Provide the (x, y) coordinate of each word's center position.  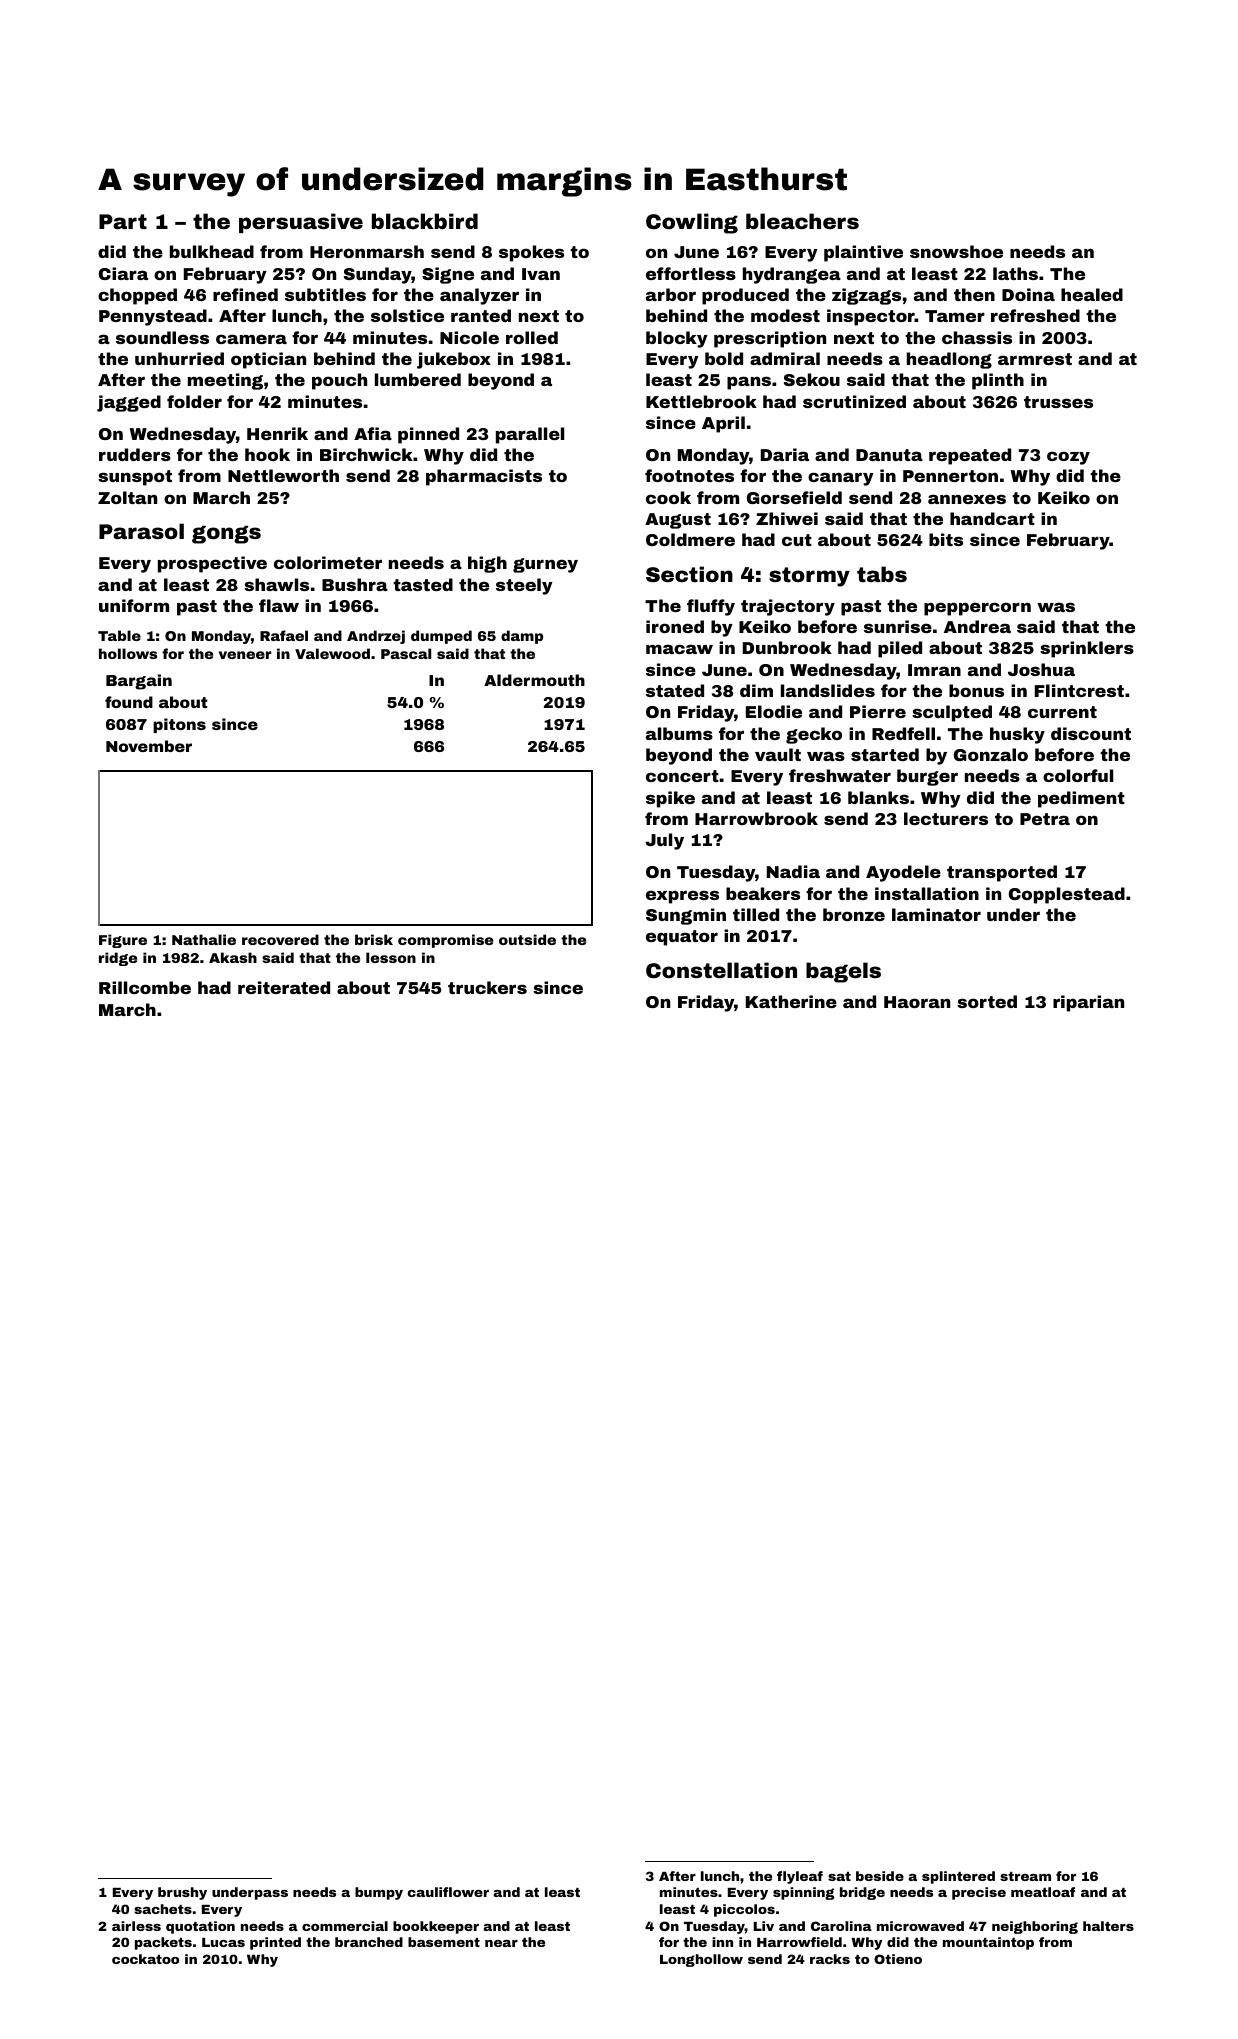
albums (679, 733)
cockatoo (145, 1959)
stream (1025, 1876)
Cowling (692, 223)
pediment (1081, 799)
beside (880, 1876)
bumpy (379, 1893)
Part (123, 221)
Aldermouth (534, 680)
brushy (182, 1893)
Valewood (332, 653)
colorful (1078, 775)
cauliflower (448, 1892)
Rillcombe (145, 987)
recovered (280, 939)
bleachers (802, 221)
